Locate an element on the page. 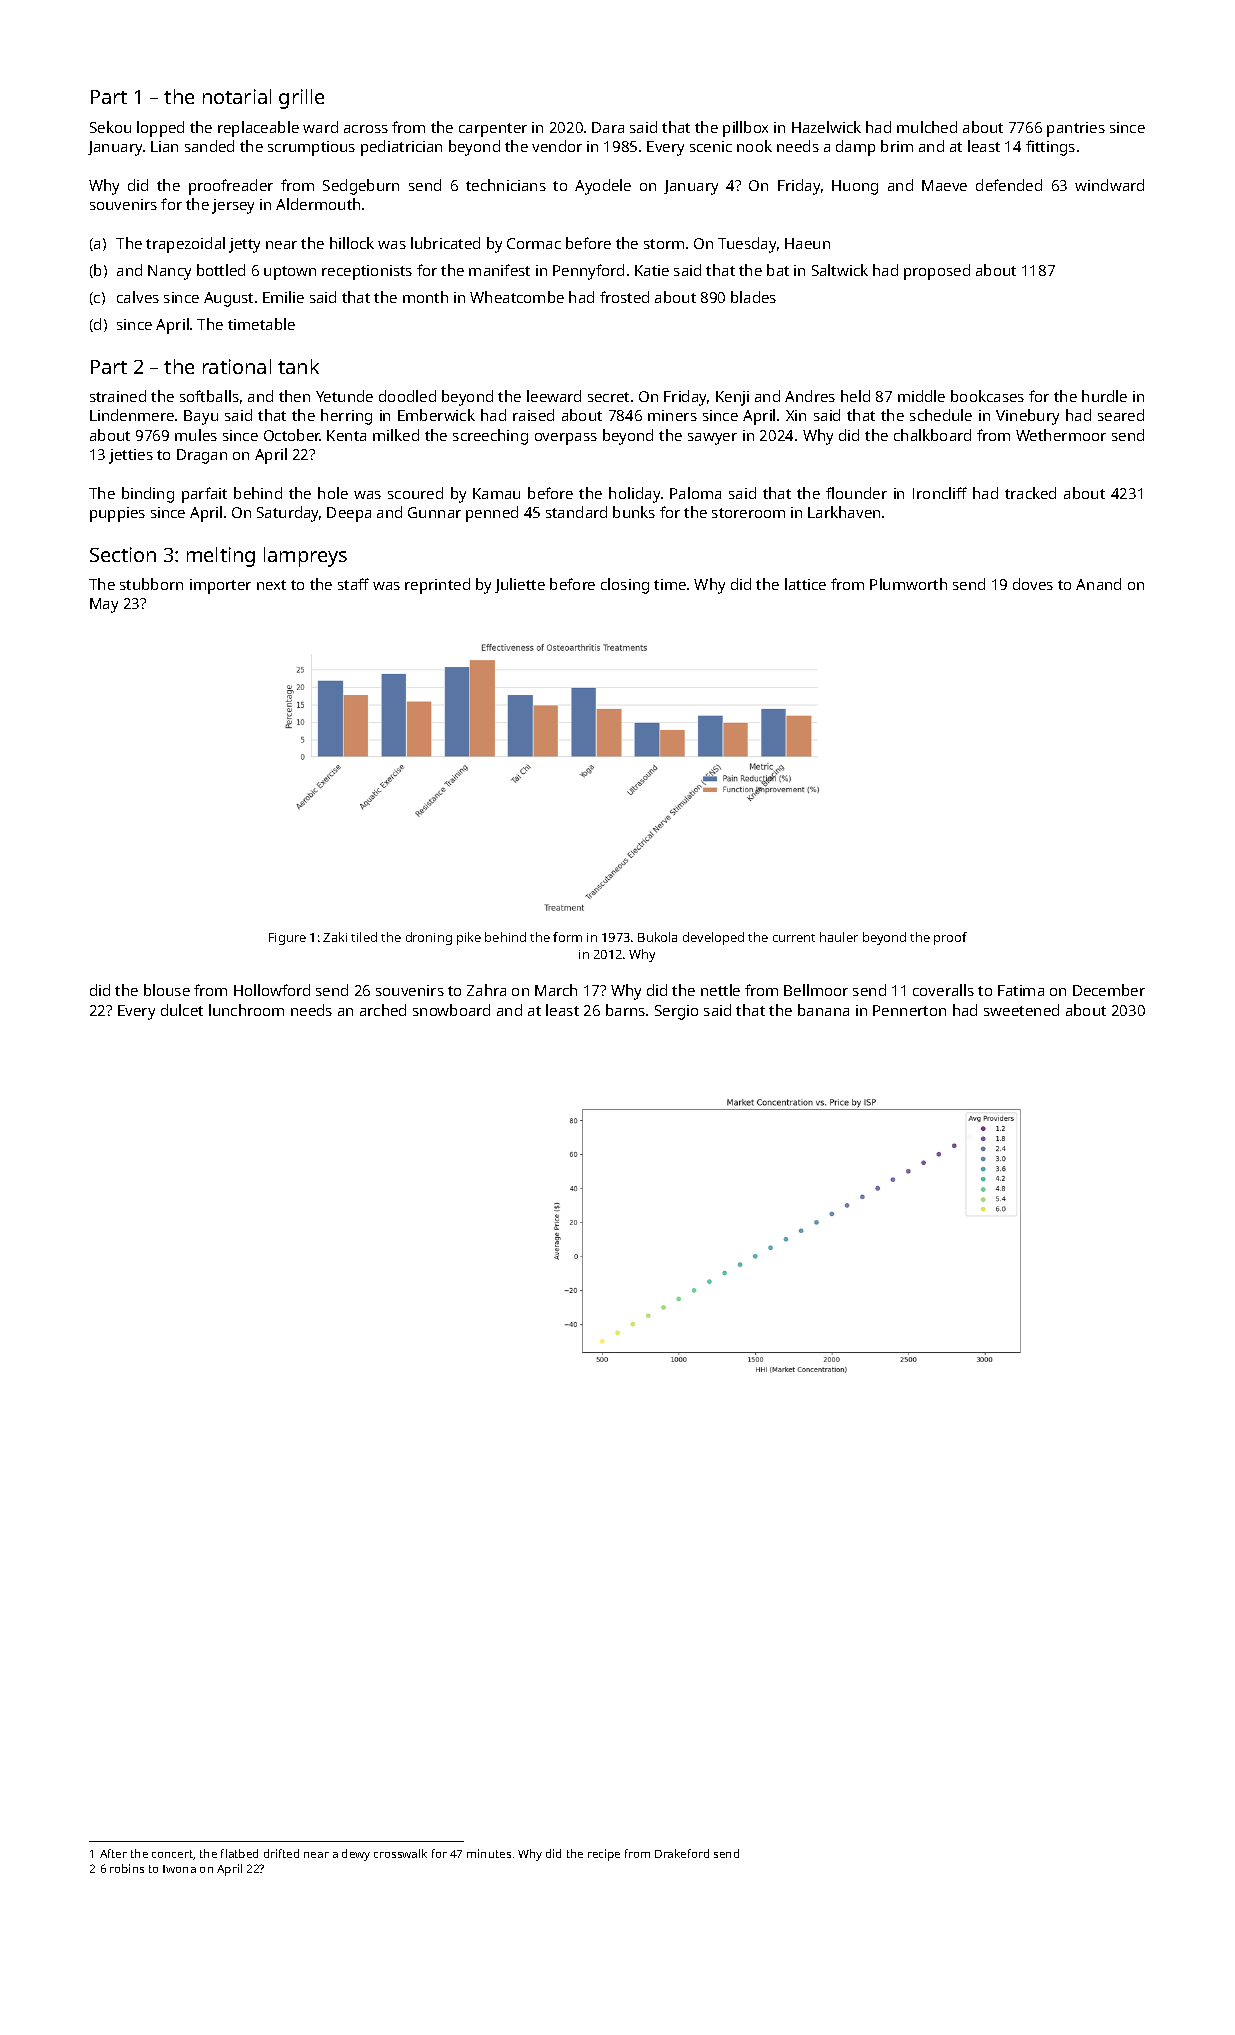 This image has width=1235, height=2035. bunks is located at coordinates (634, 512).
